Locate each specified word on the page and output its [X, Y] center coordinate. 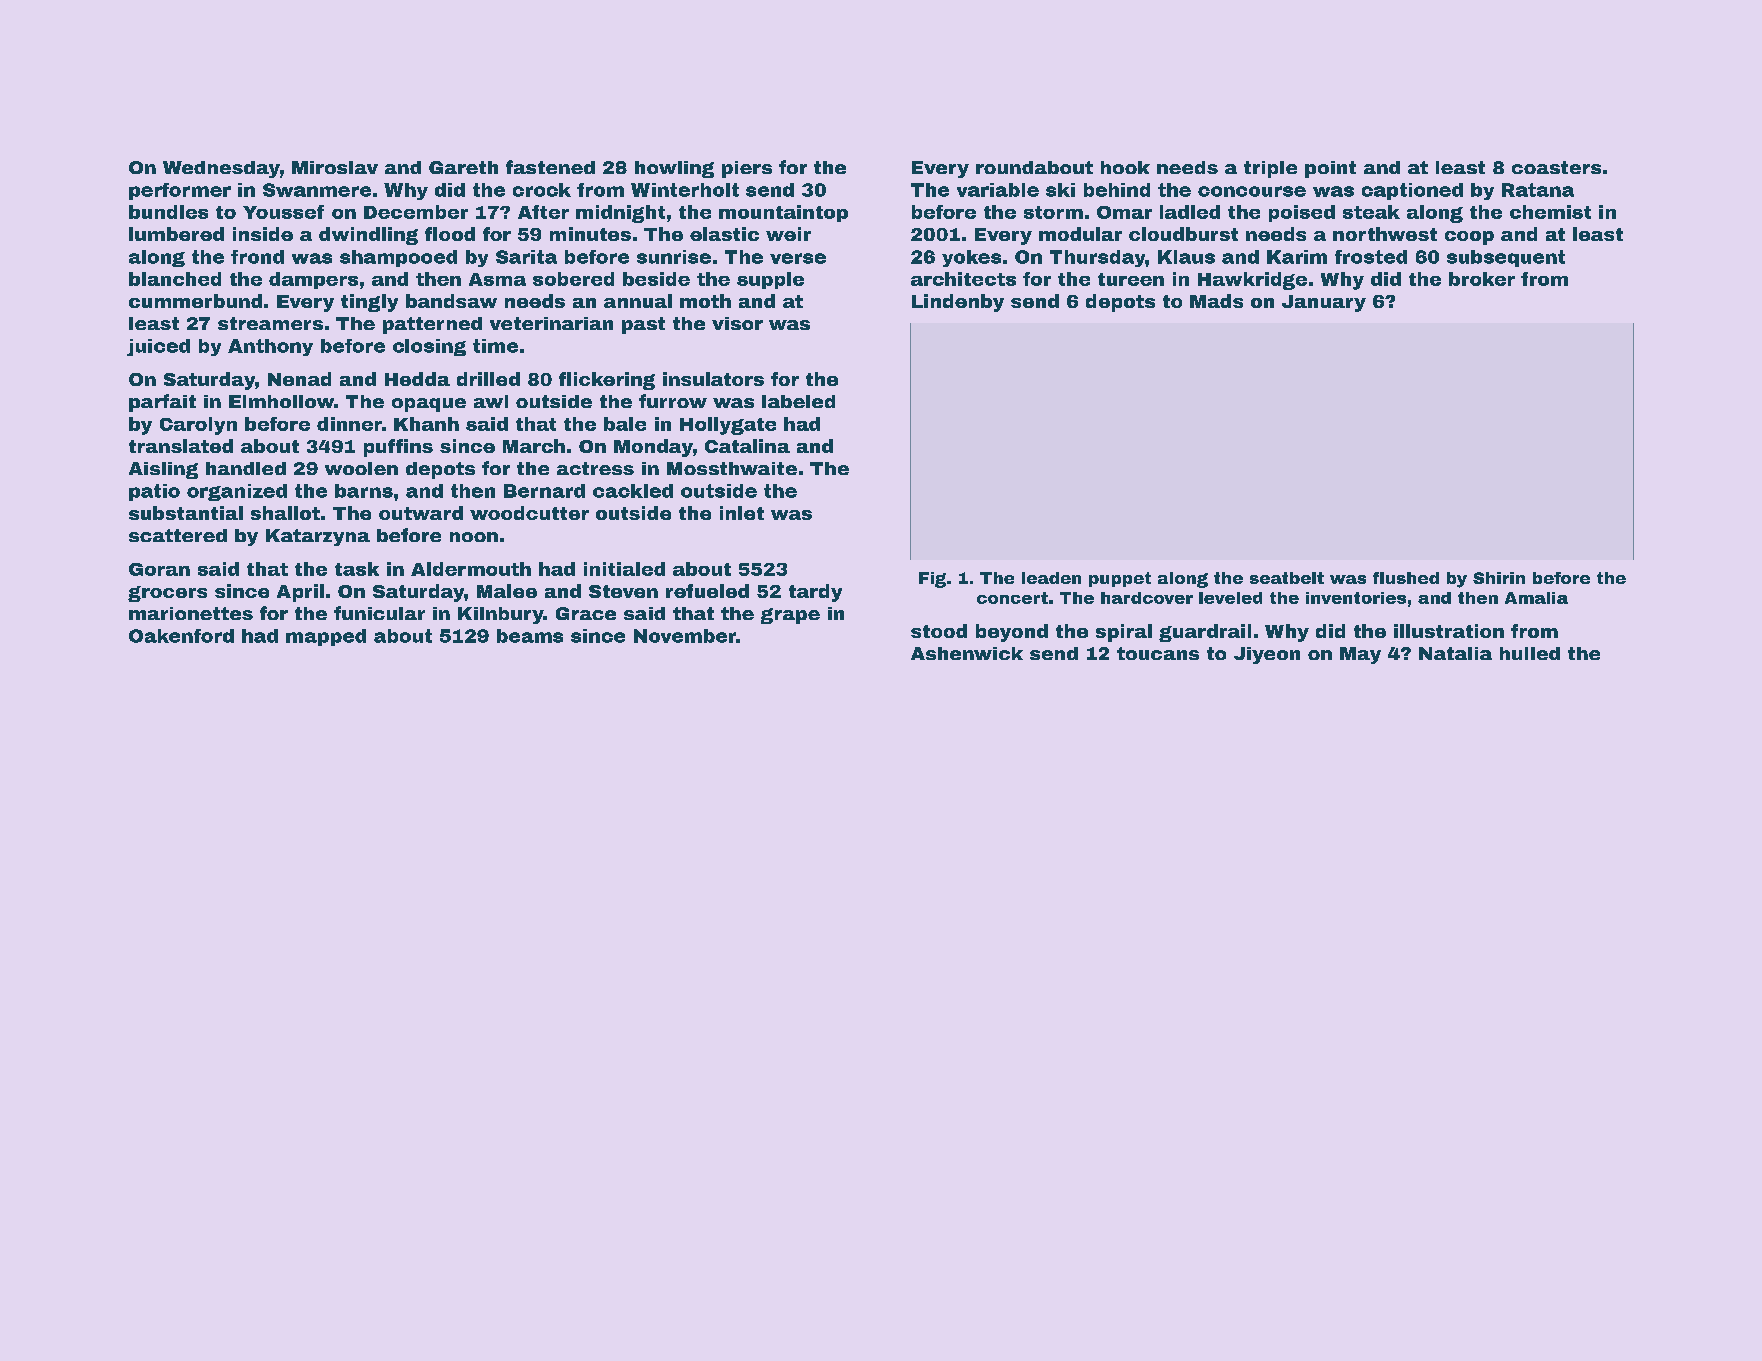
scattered [178, 535]
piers [747, 169]
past [643, 325]
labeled [798, 401]
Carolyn [198, 426]
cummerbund [195, 301]
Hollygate [728, 426]
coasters [1556, 167]
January [1324, 303]
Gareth [463, 167]
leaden [1051, 578]
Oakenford [181, 636]
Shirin [1499, 578]
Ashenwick [967, 653]
